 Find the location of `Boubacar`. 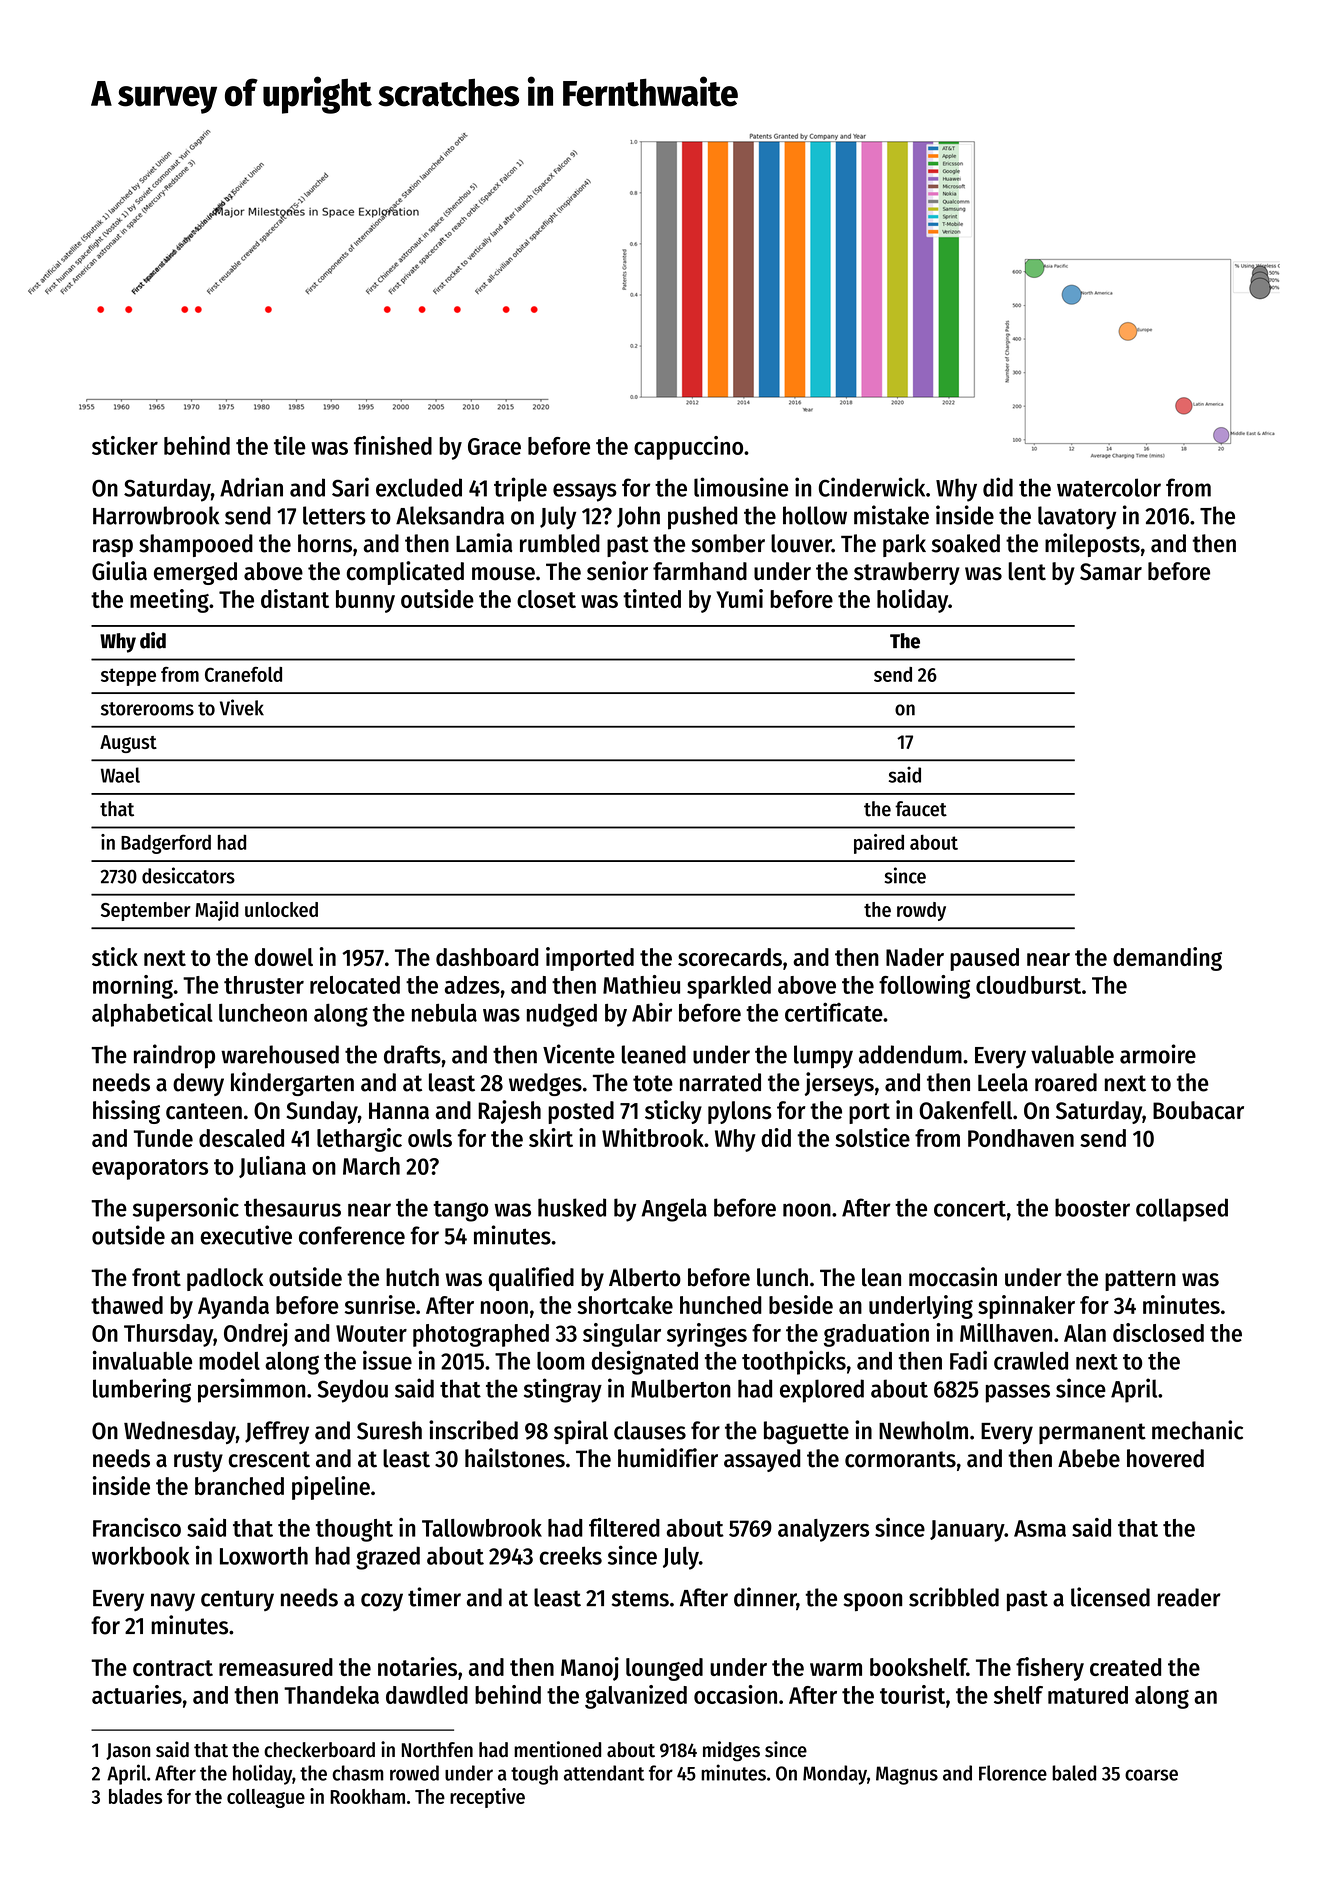

Boubacar is located at coordinates (1198, 1110).
